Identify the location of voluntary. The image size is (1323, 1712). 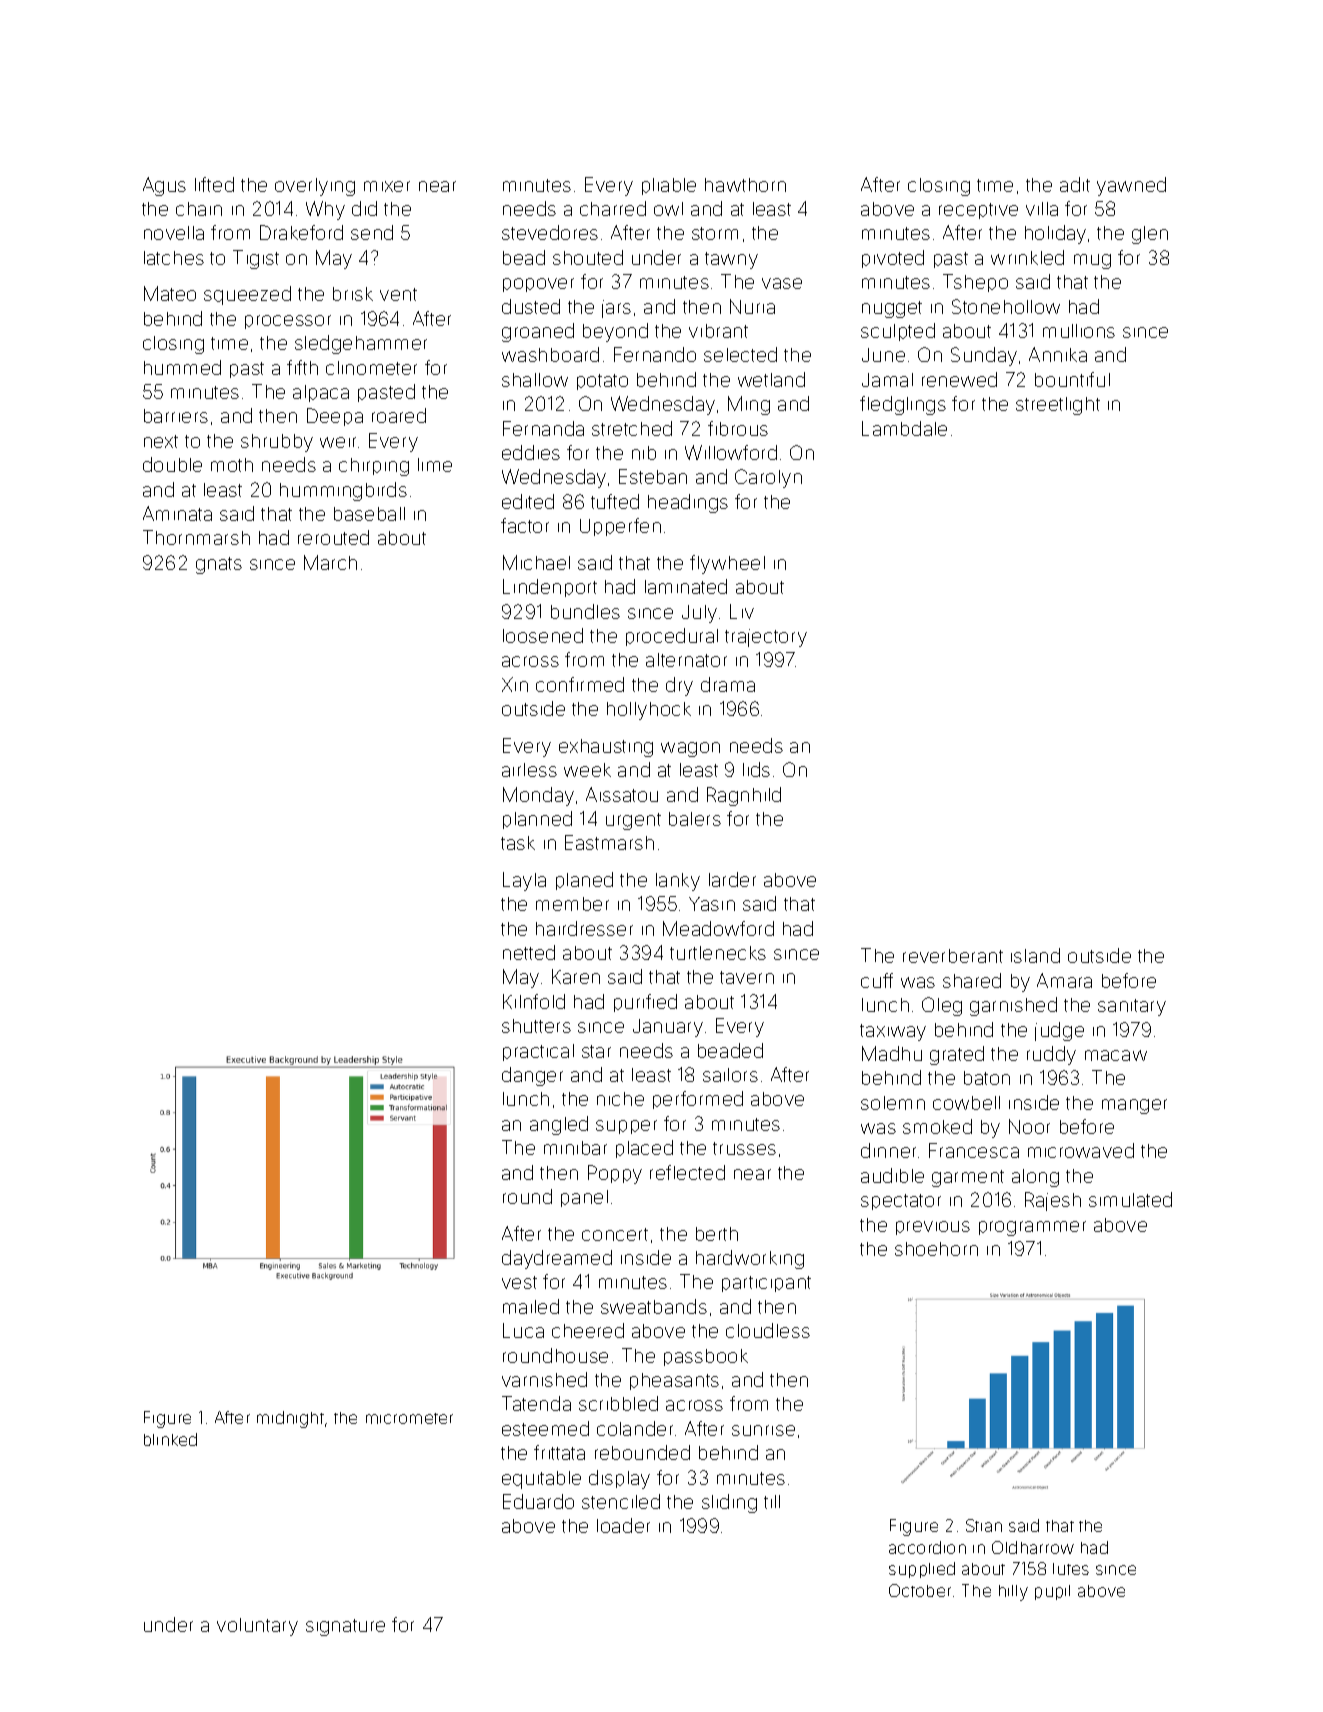
(257, 1627).
